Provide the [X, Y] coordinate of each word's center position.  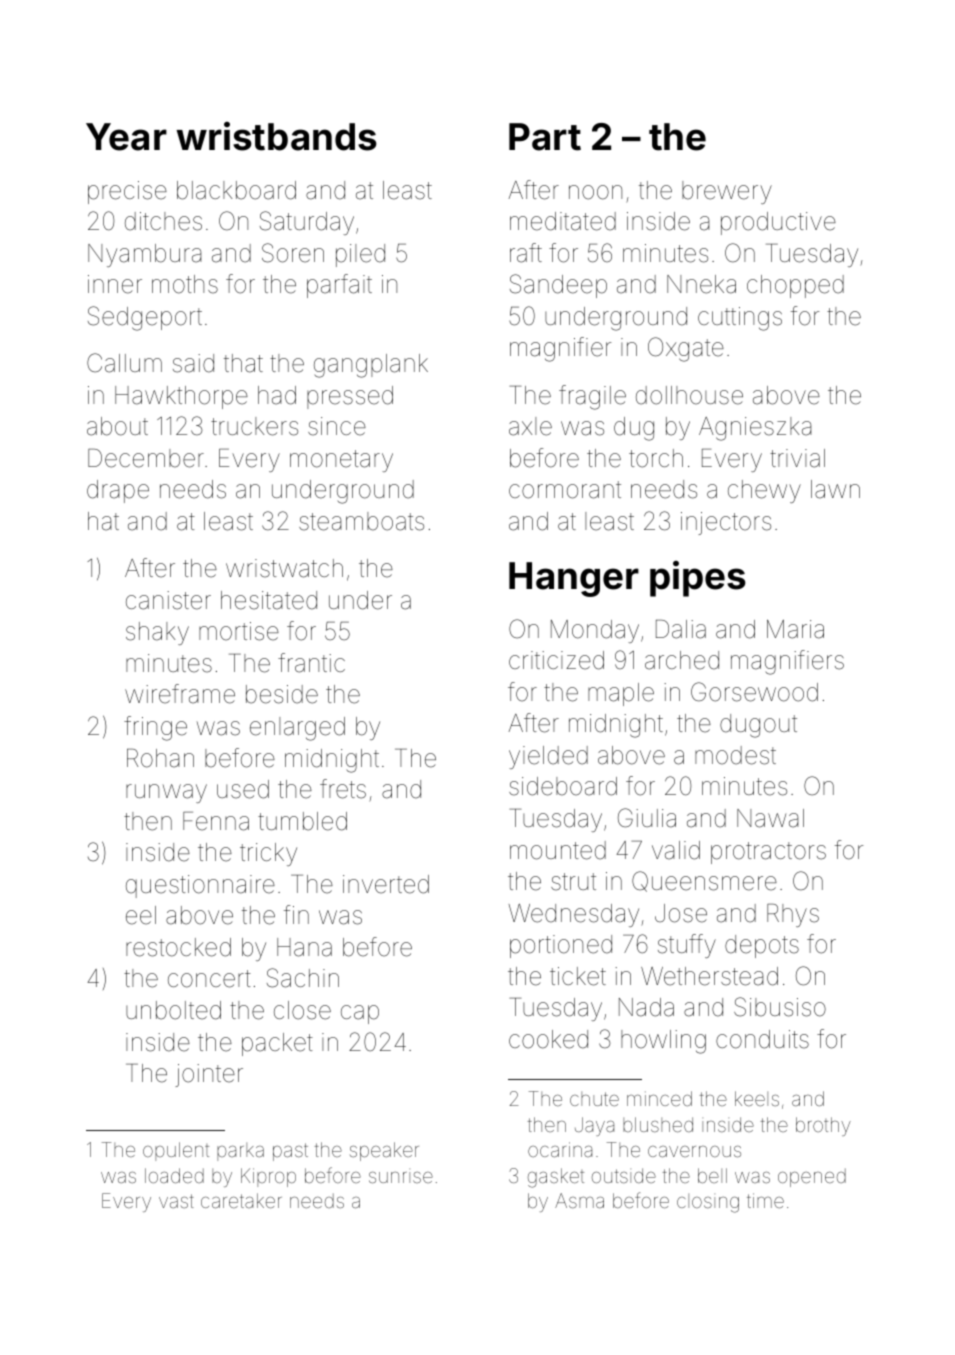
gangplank [371, 366]
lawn [835, 489]
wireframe [180, 694]
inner [115, 284]
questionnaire [200, 886]
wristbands [276, 136]
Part [545, 137]
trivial [797, 458]
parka [240, 1152]
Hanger [574, 579]
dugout [758, 726]
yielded [548, 757]
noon [595, 192]
